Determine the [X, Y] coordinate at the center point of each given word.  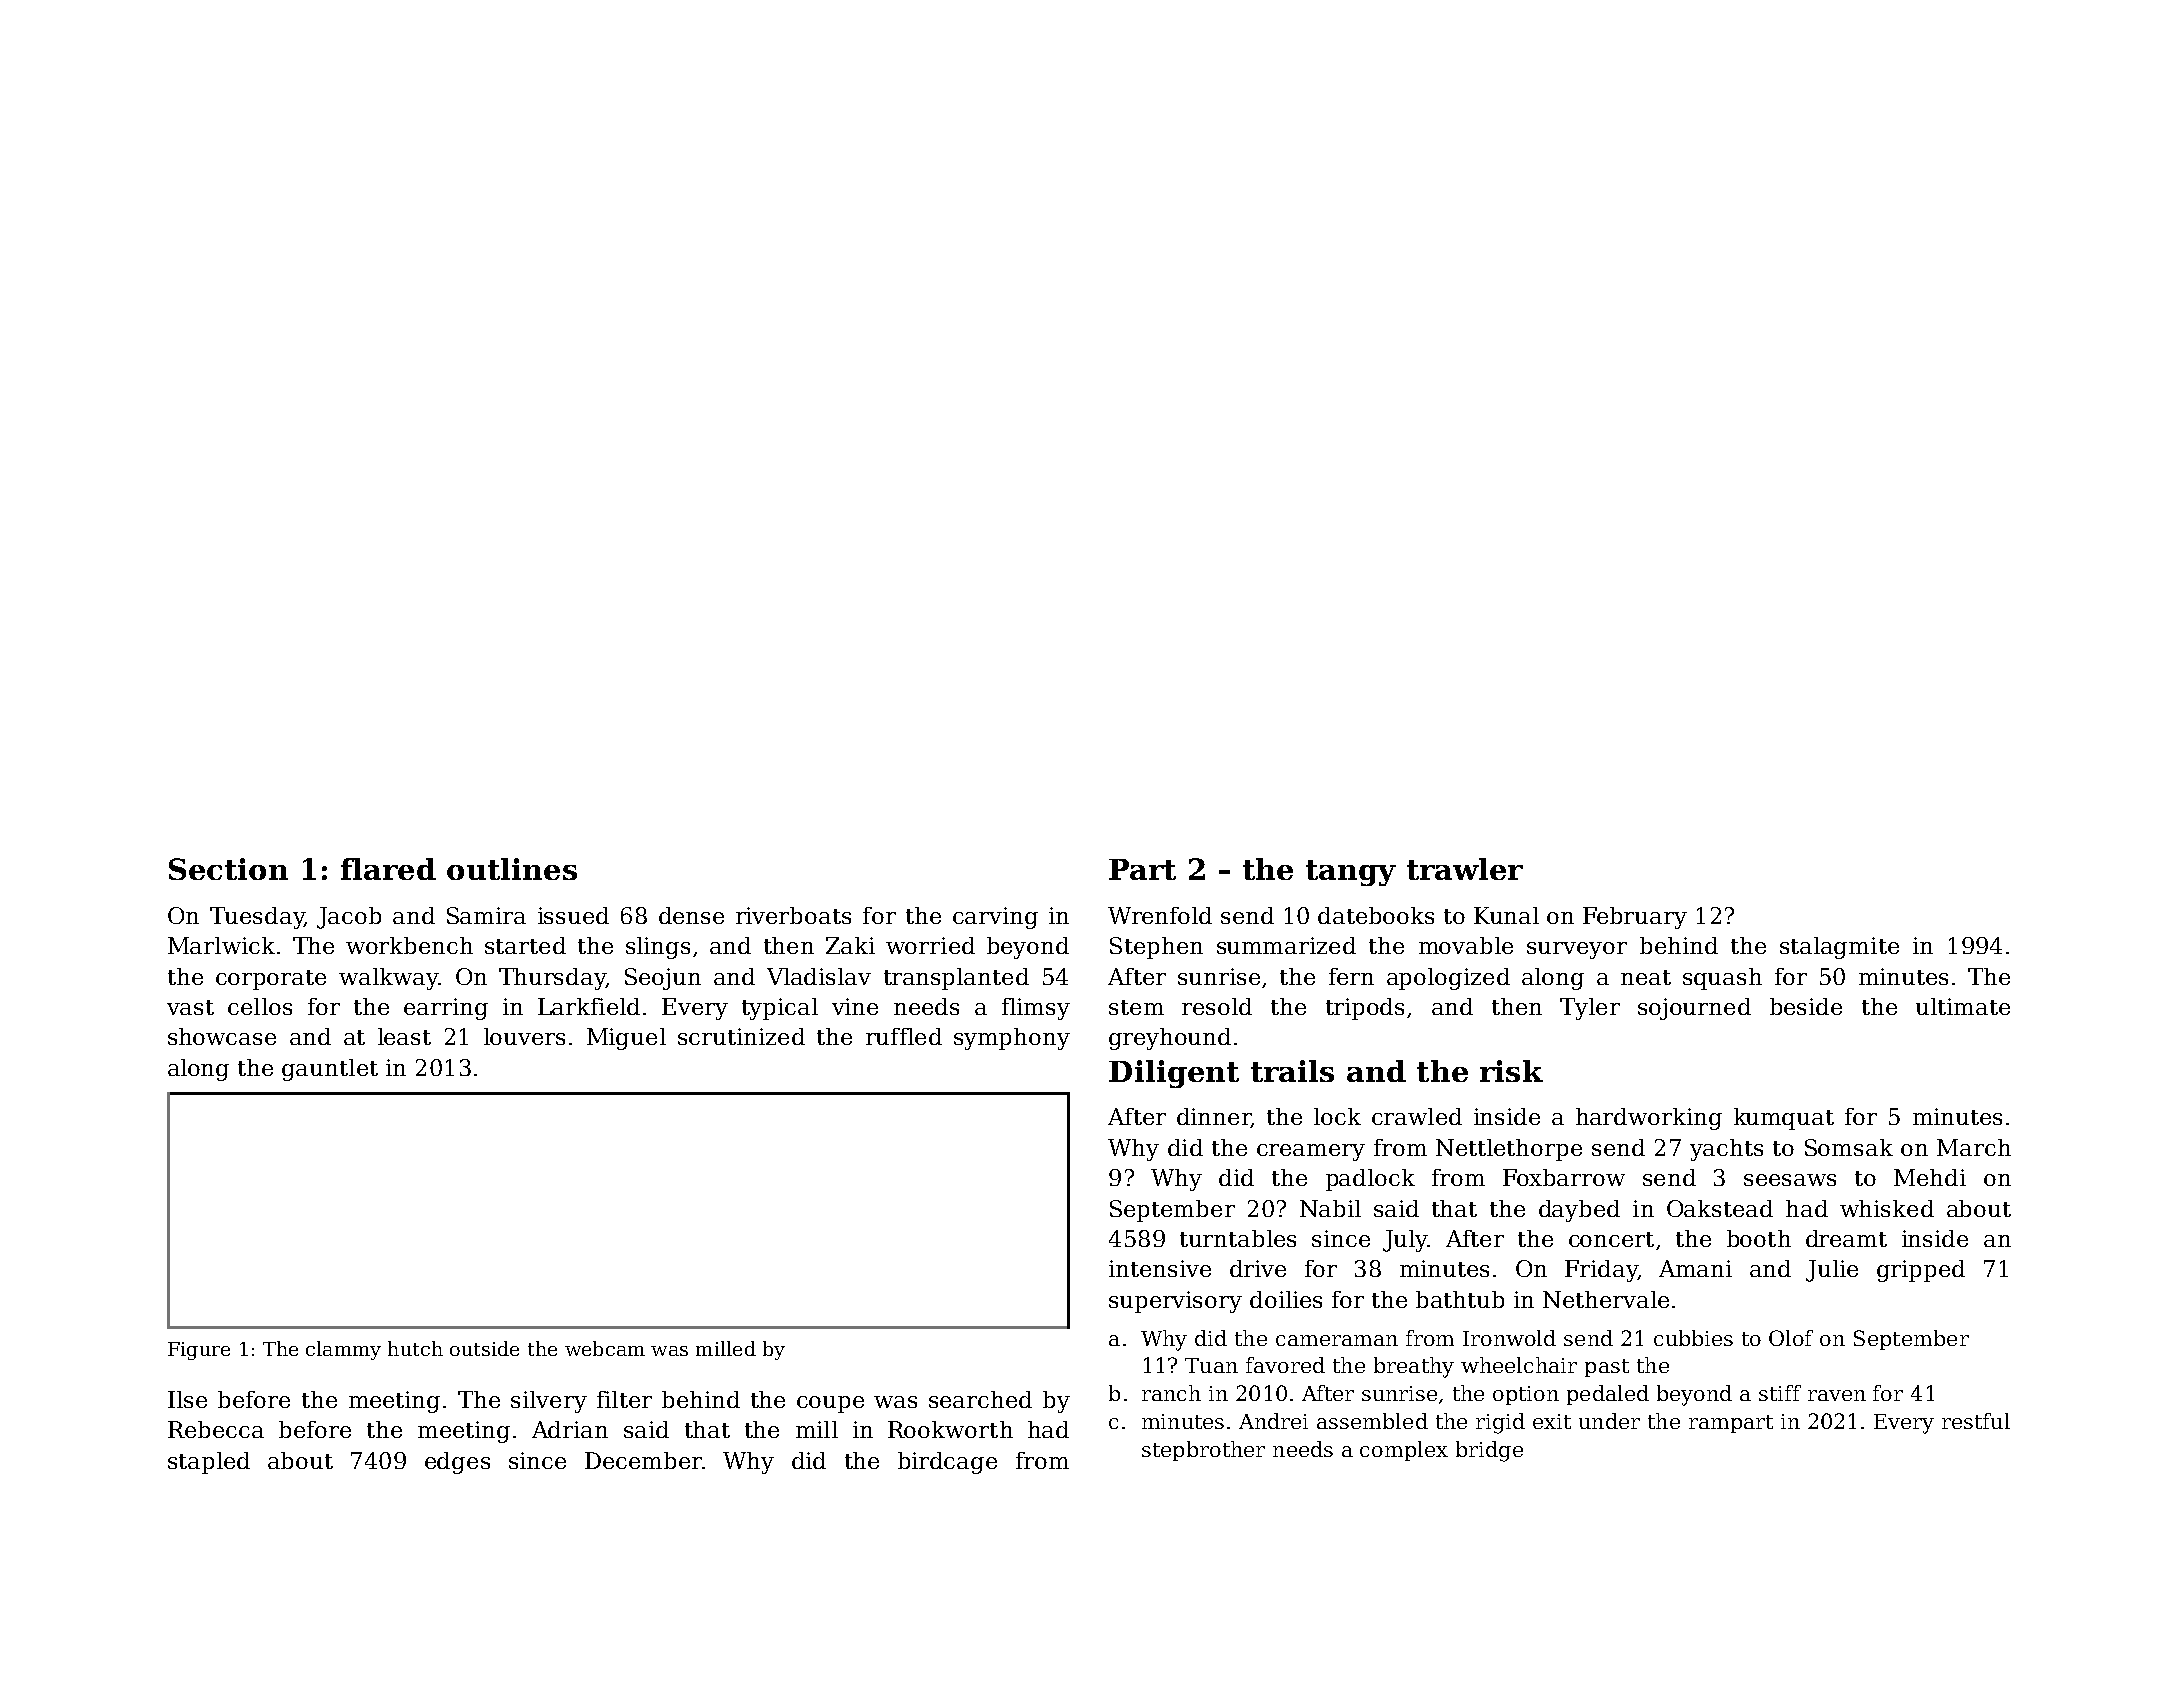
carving [995, 918]
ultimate [1963, 1006]
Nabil [1330, 1208]
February [1635, 918]
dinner [1214, 1118]
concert [1611, 1239]
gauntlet [330, 1070]
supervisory [1175, 1302]
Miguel [626, 1039]
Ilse [187, 1399]
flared [388, 869]
